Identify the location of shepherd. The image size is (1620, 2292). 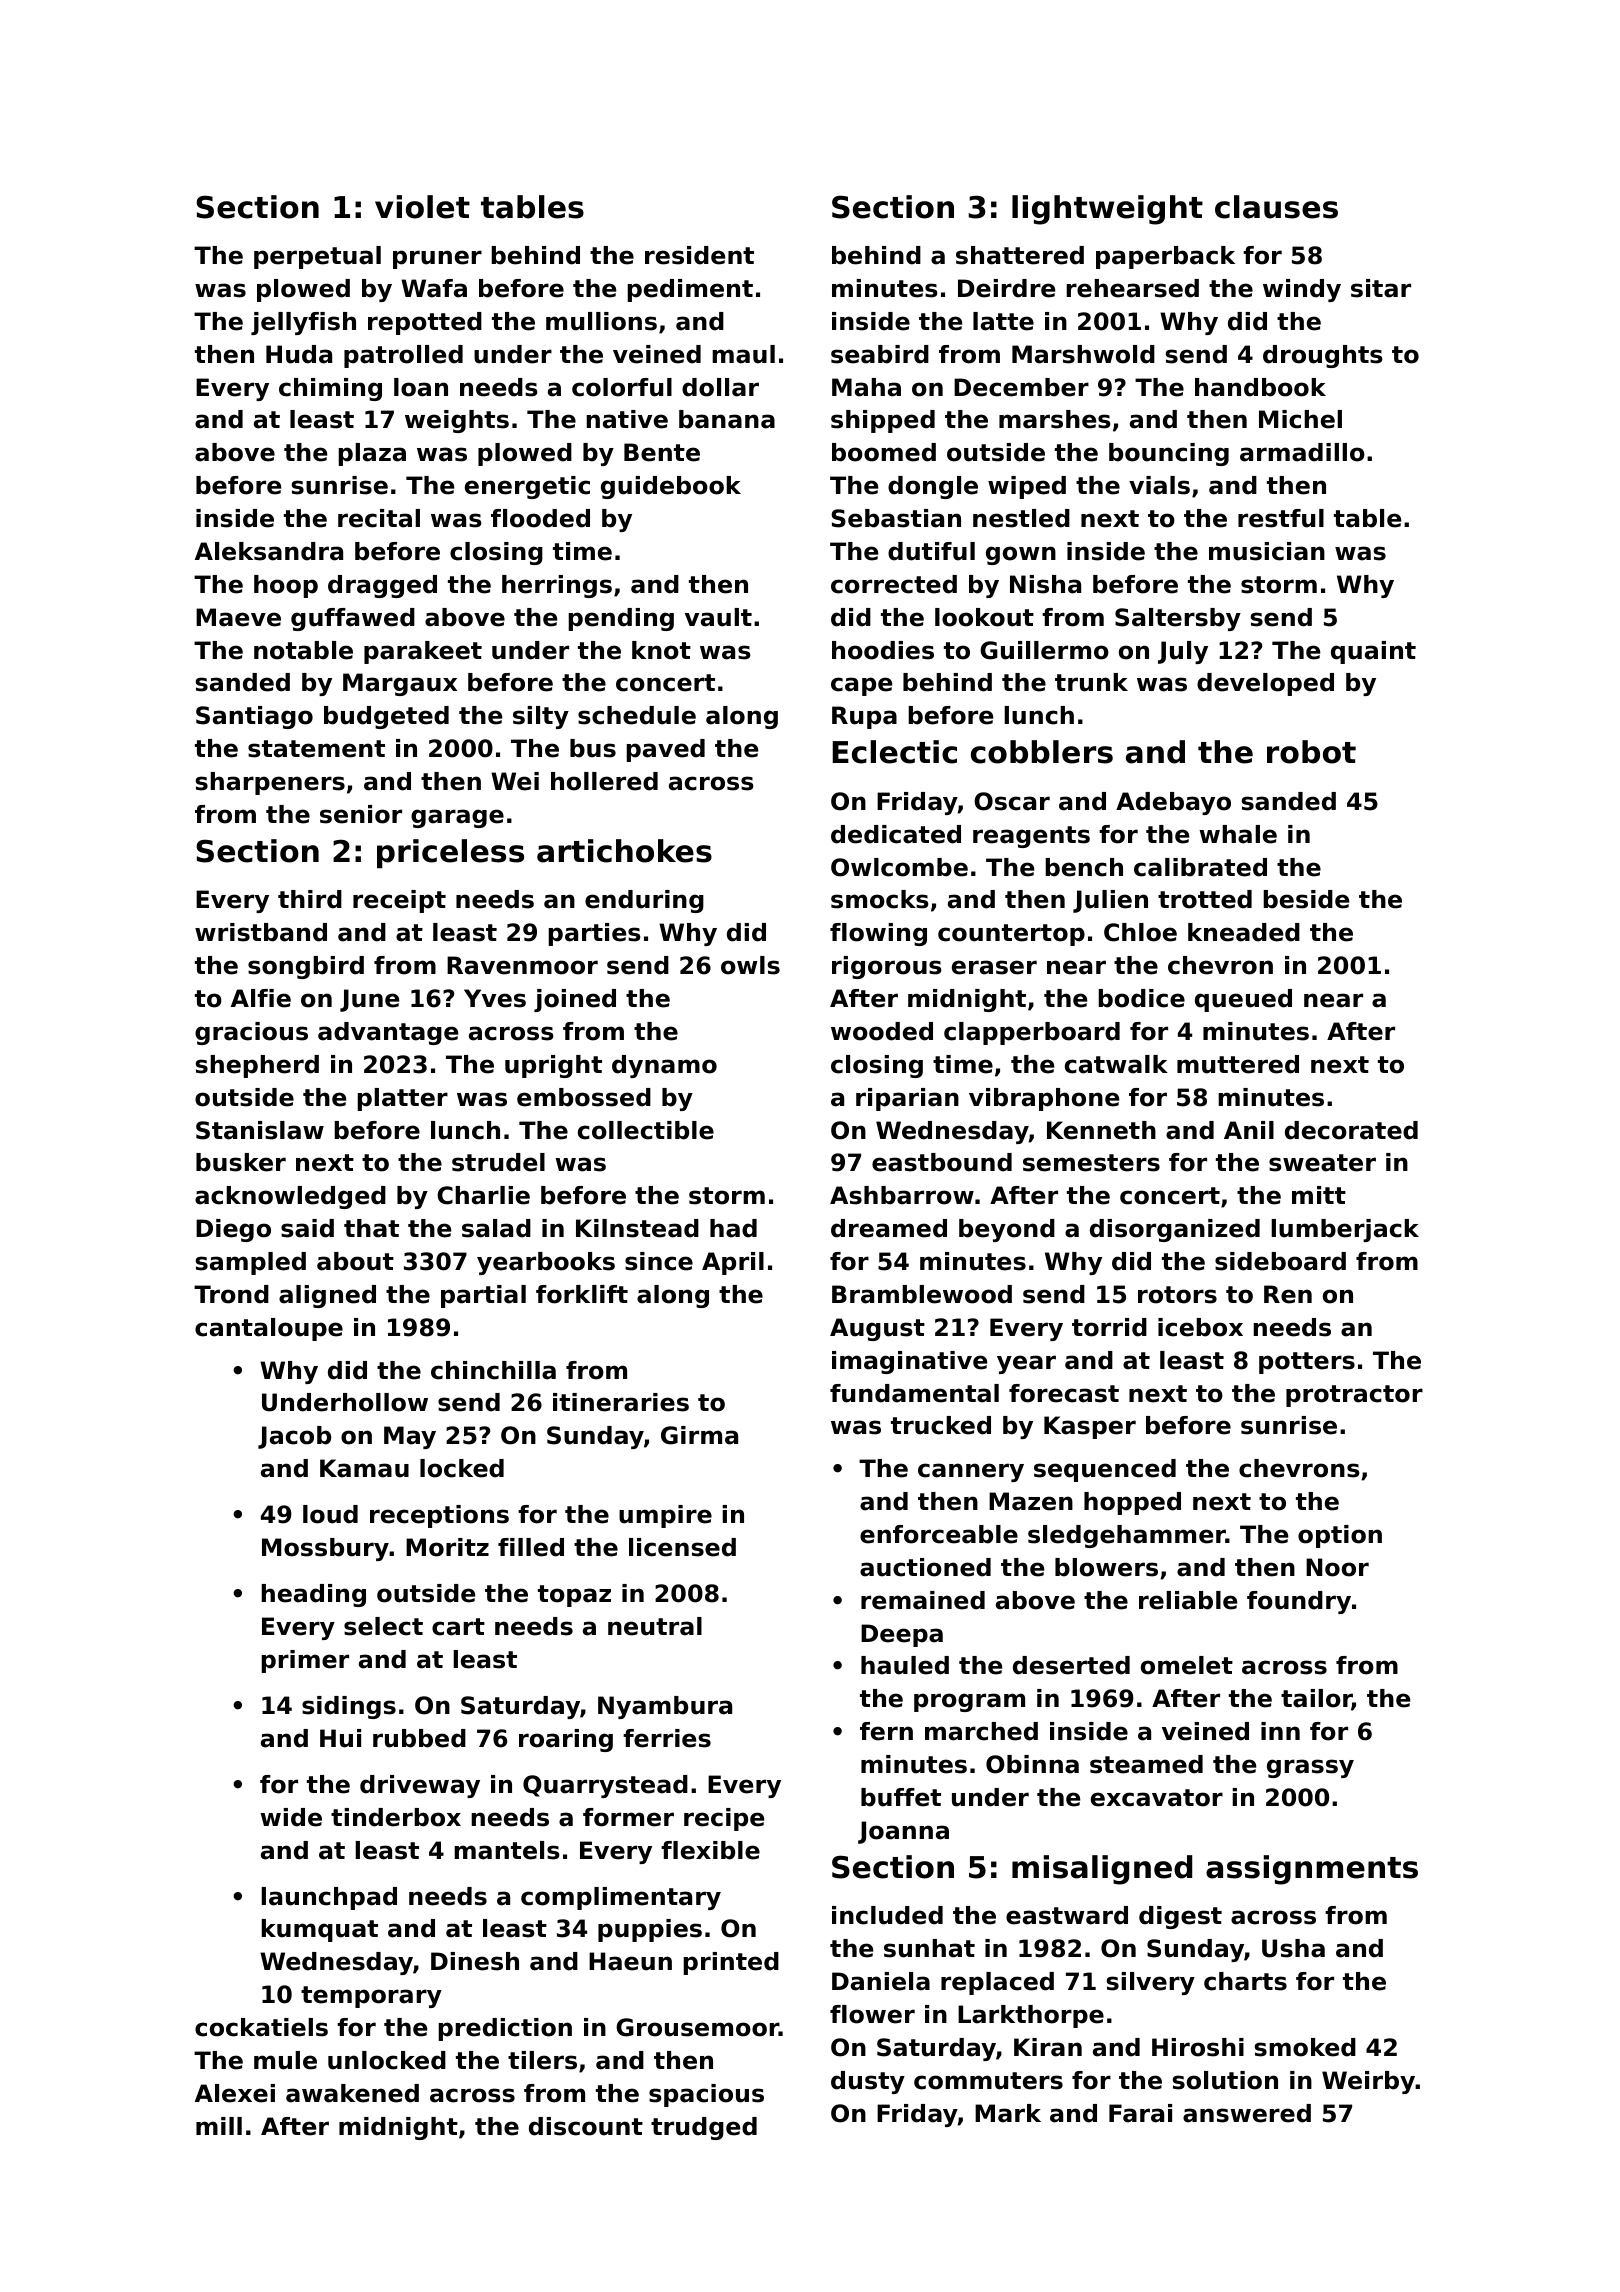
(257, 1066).
